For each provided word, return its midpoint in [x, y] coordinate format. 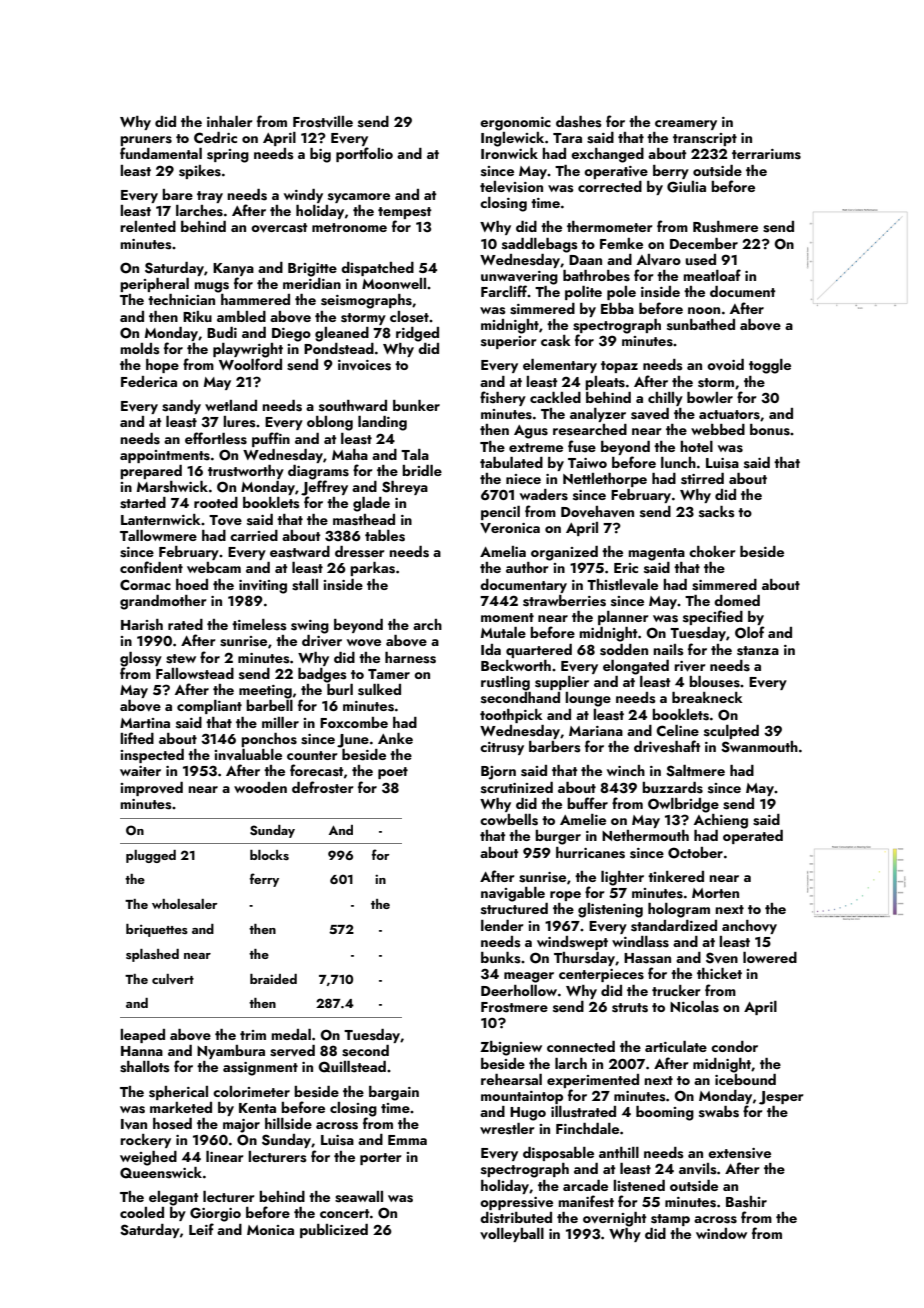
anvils [698, 1169]
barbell [269, 705]
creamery [686, 125]
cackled [555, 397]
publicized [334, 1231]
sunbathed [701, 325]
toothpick [511, 716]
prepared [151, 472]
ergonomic [515, 124]
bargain [394, 1093]
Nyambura [231, 1052]
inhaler [230, 121]
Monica [270, 1230]
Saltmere [695, 771]
